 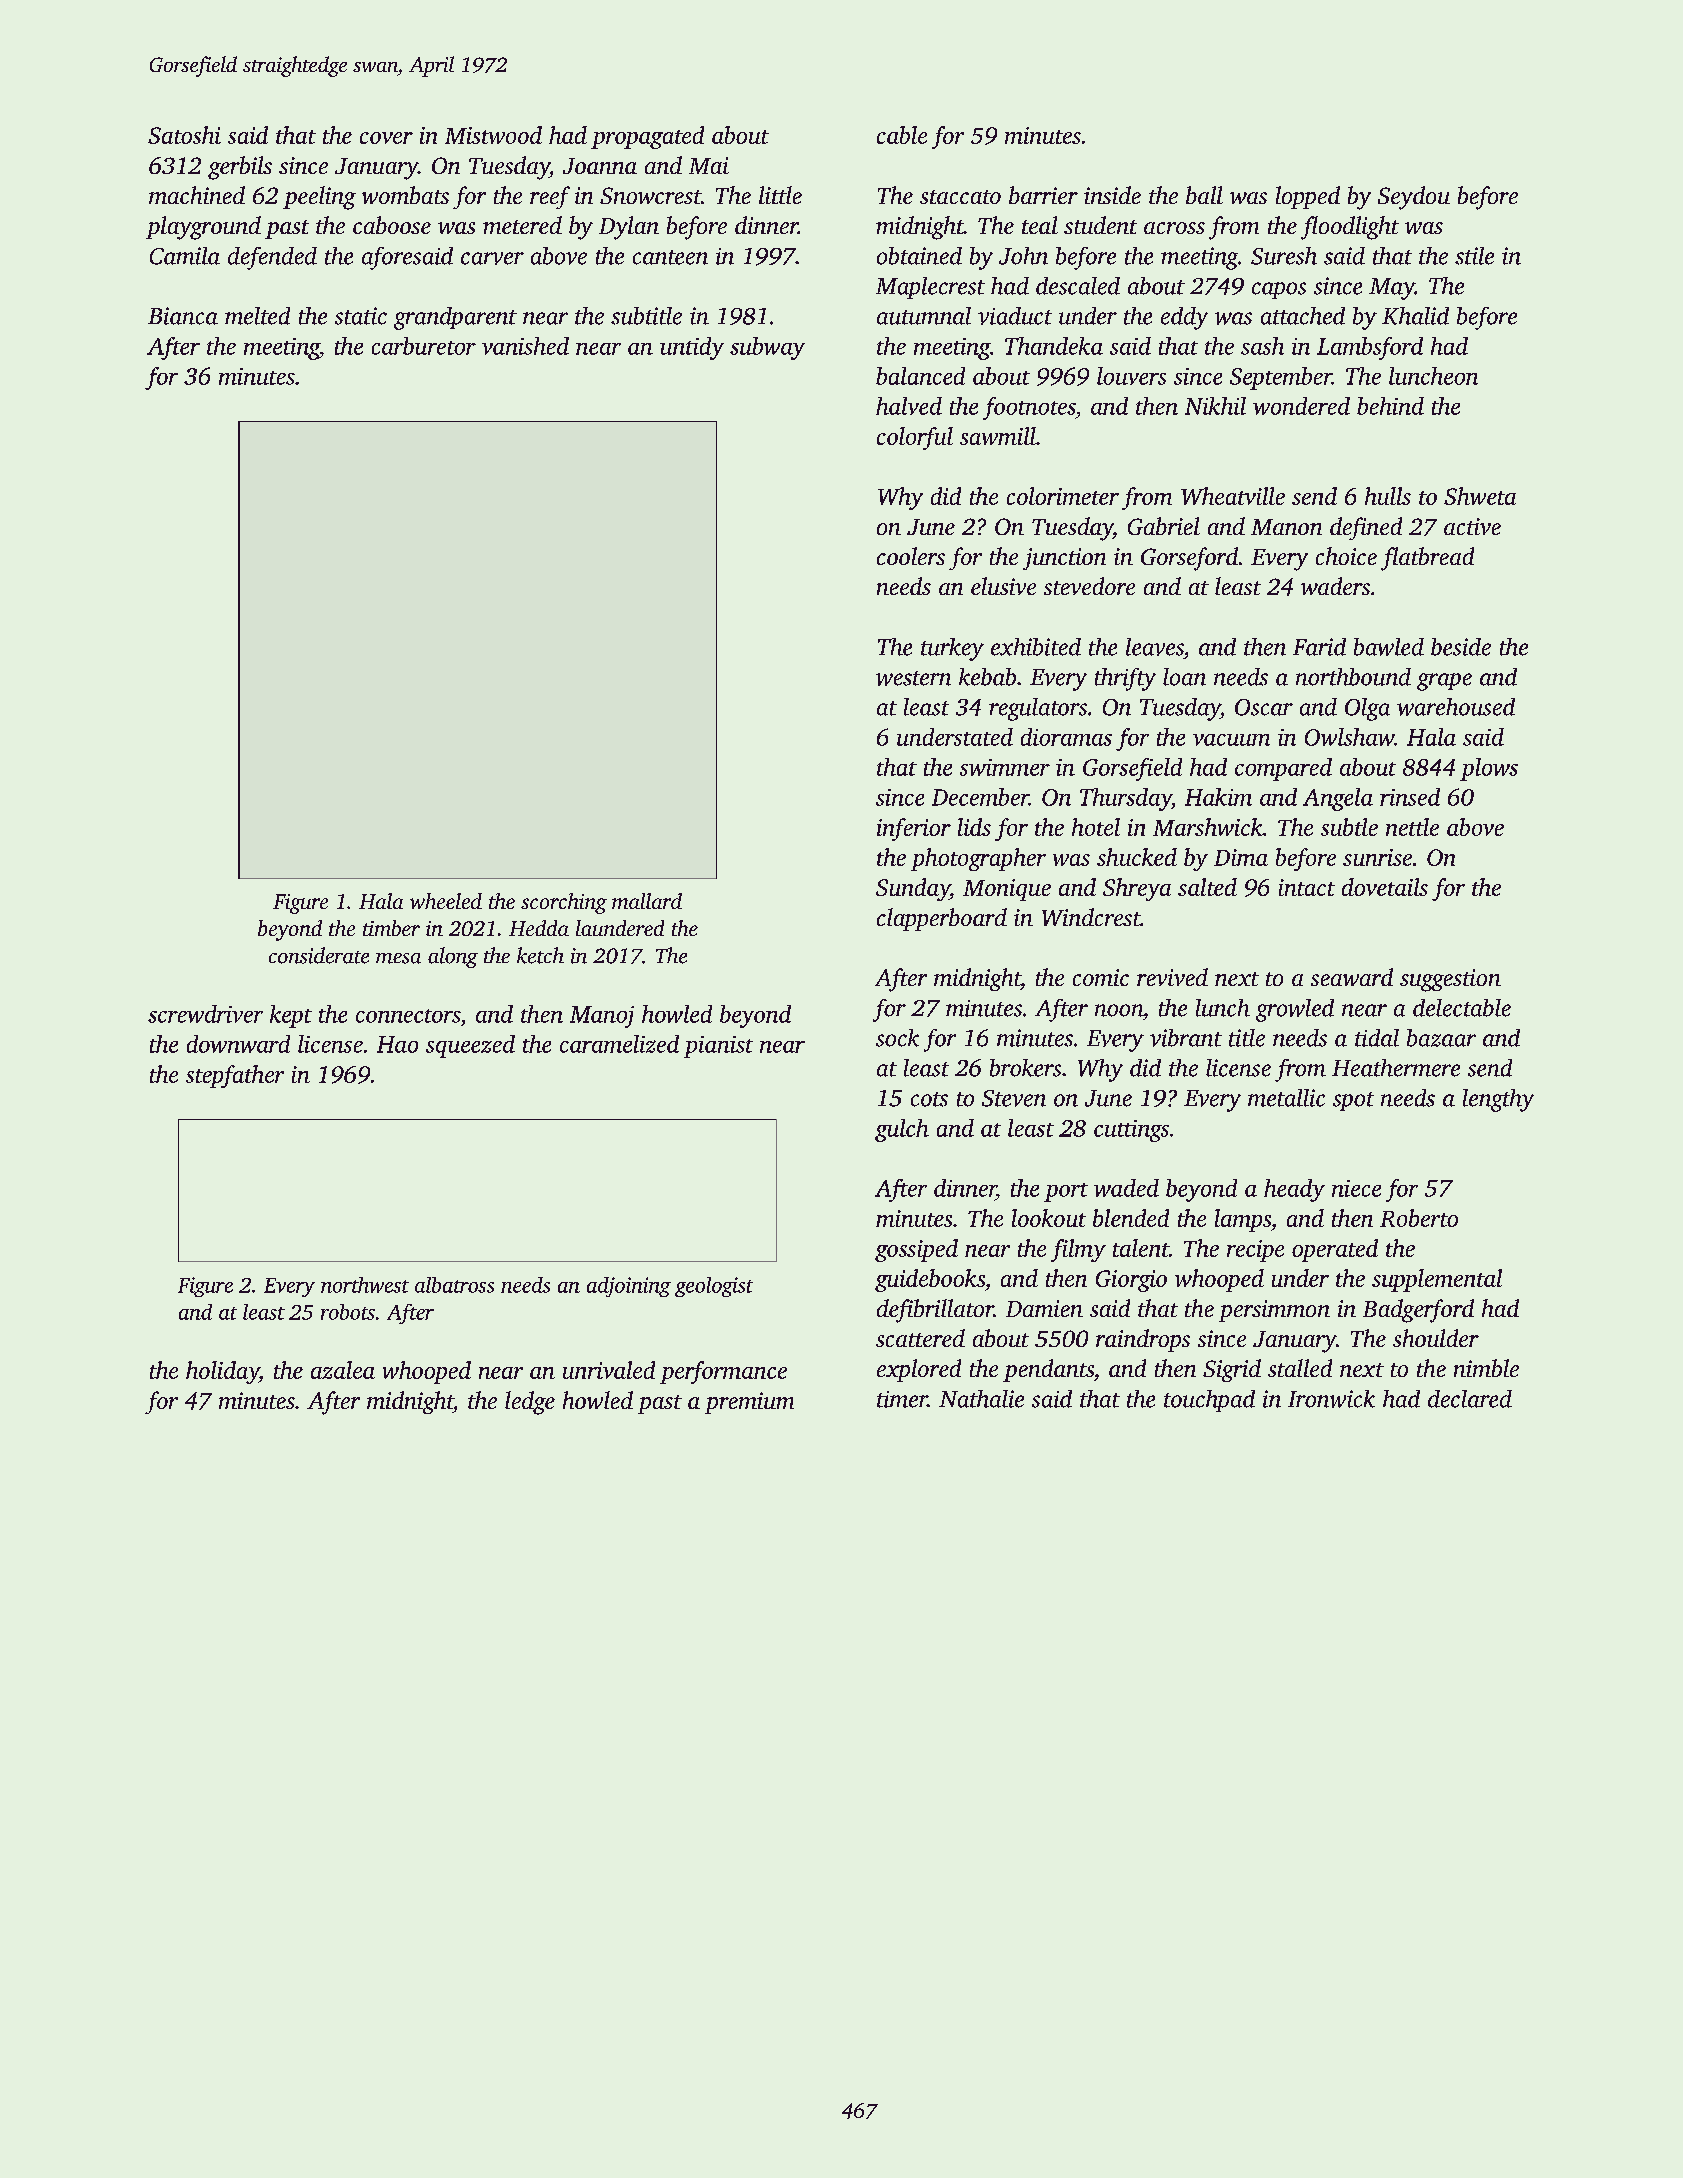 What do you see at coordinates (902, 135) in the screenshot?
I see `cable` at bounding box center [902, 135].
